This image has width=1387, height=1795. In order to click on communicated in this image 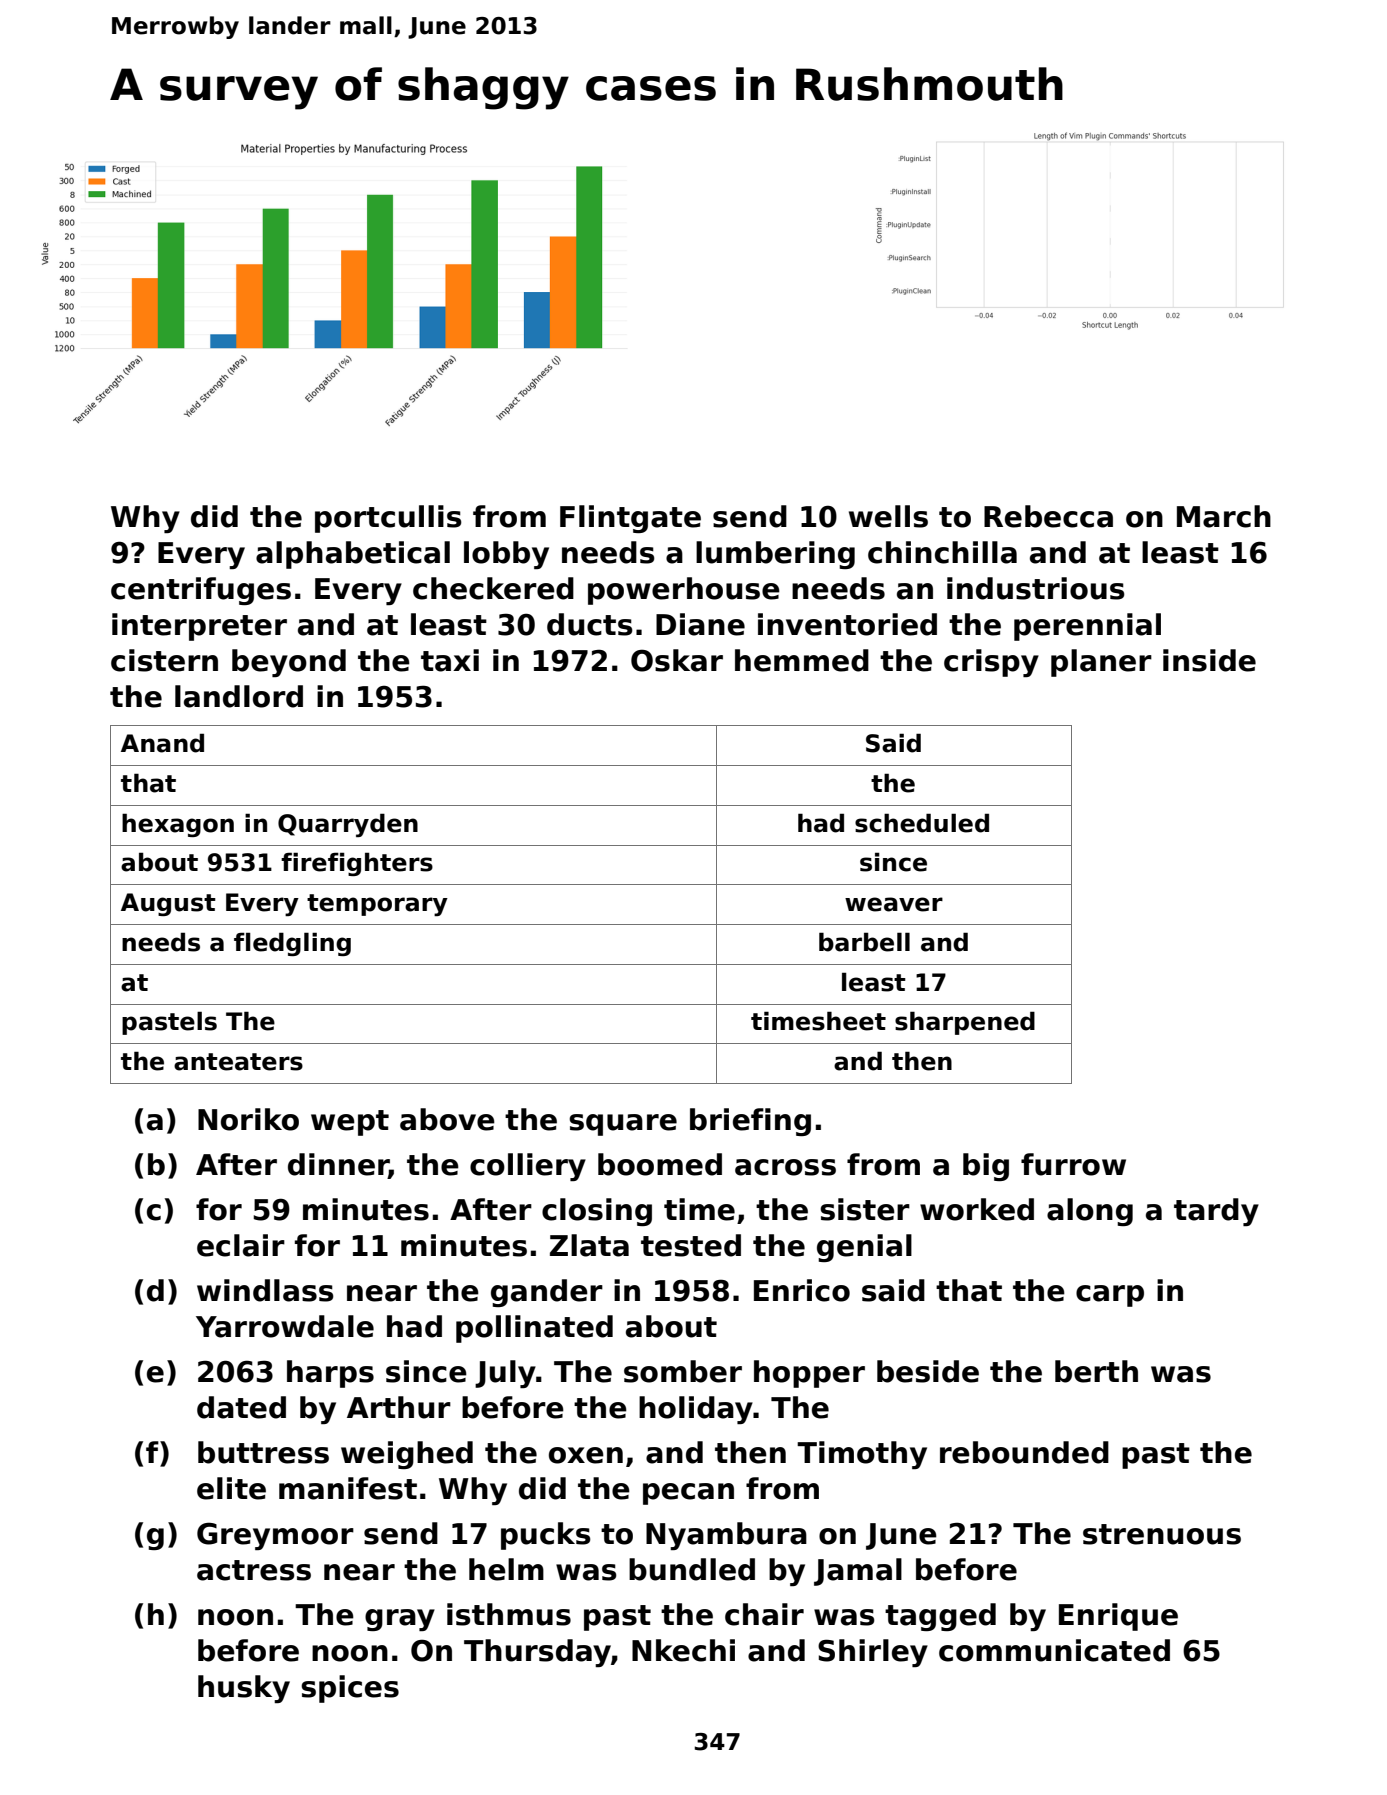, I will do `click(1054, 1650)`.
